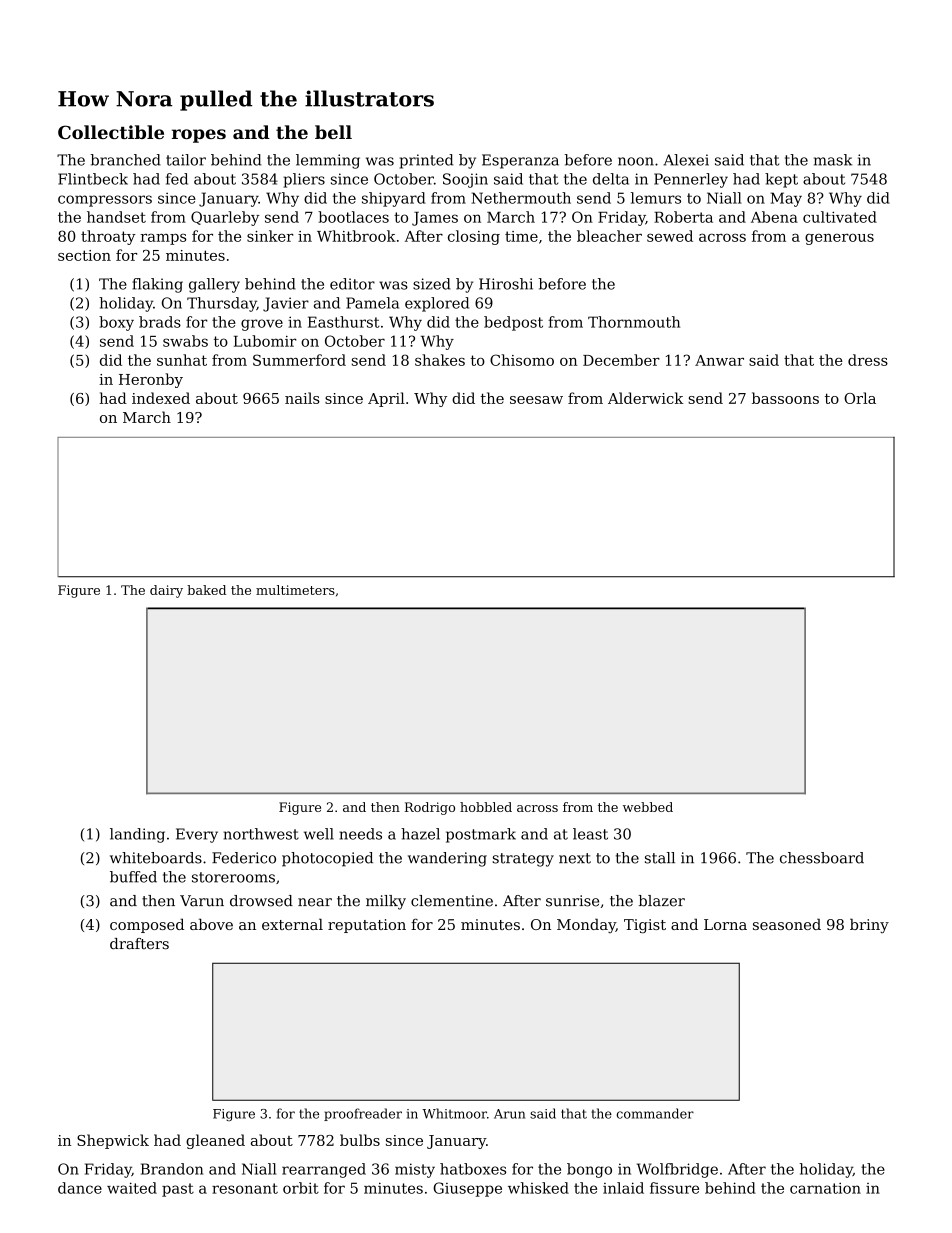 The image size is (952, 1233). What do you see at coordinates (536, 400) in the page?
I see `seesaw` at bounding box center [536, 400].
